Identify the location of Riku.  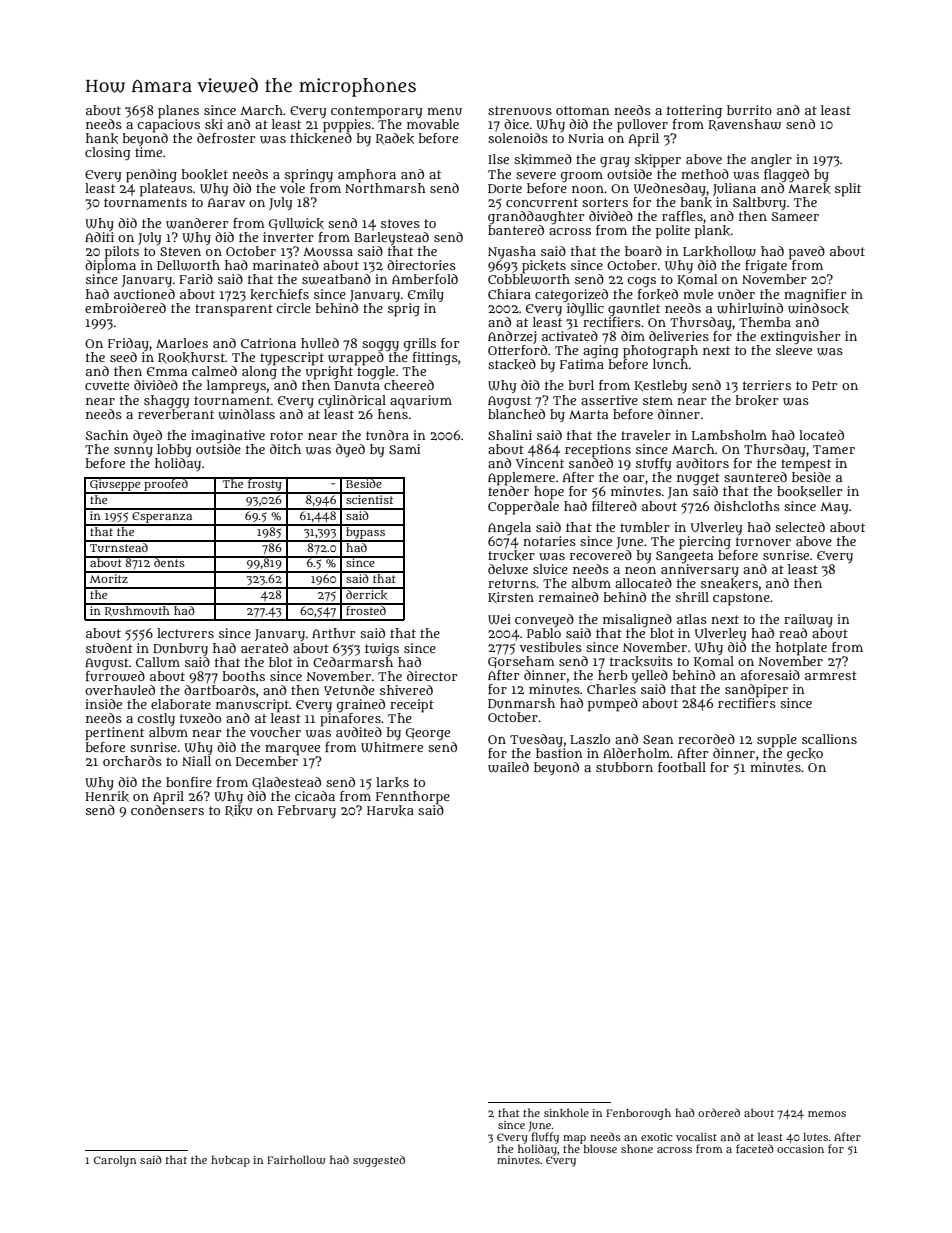
(239, 811).
